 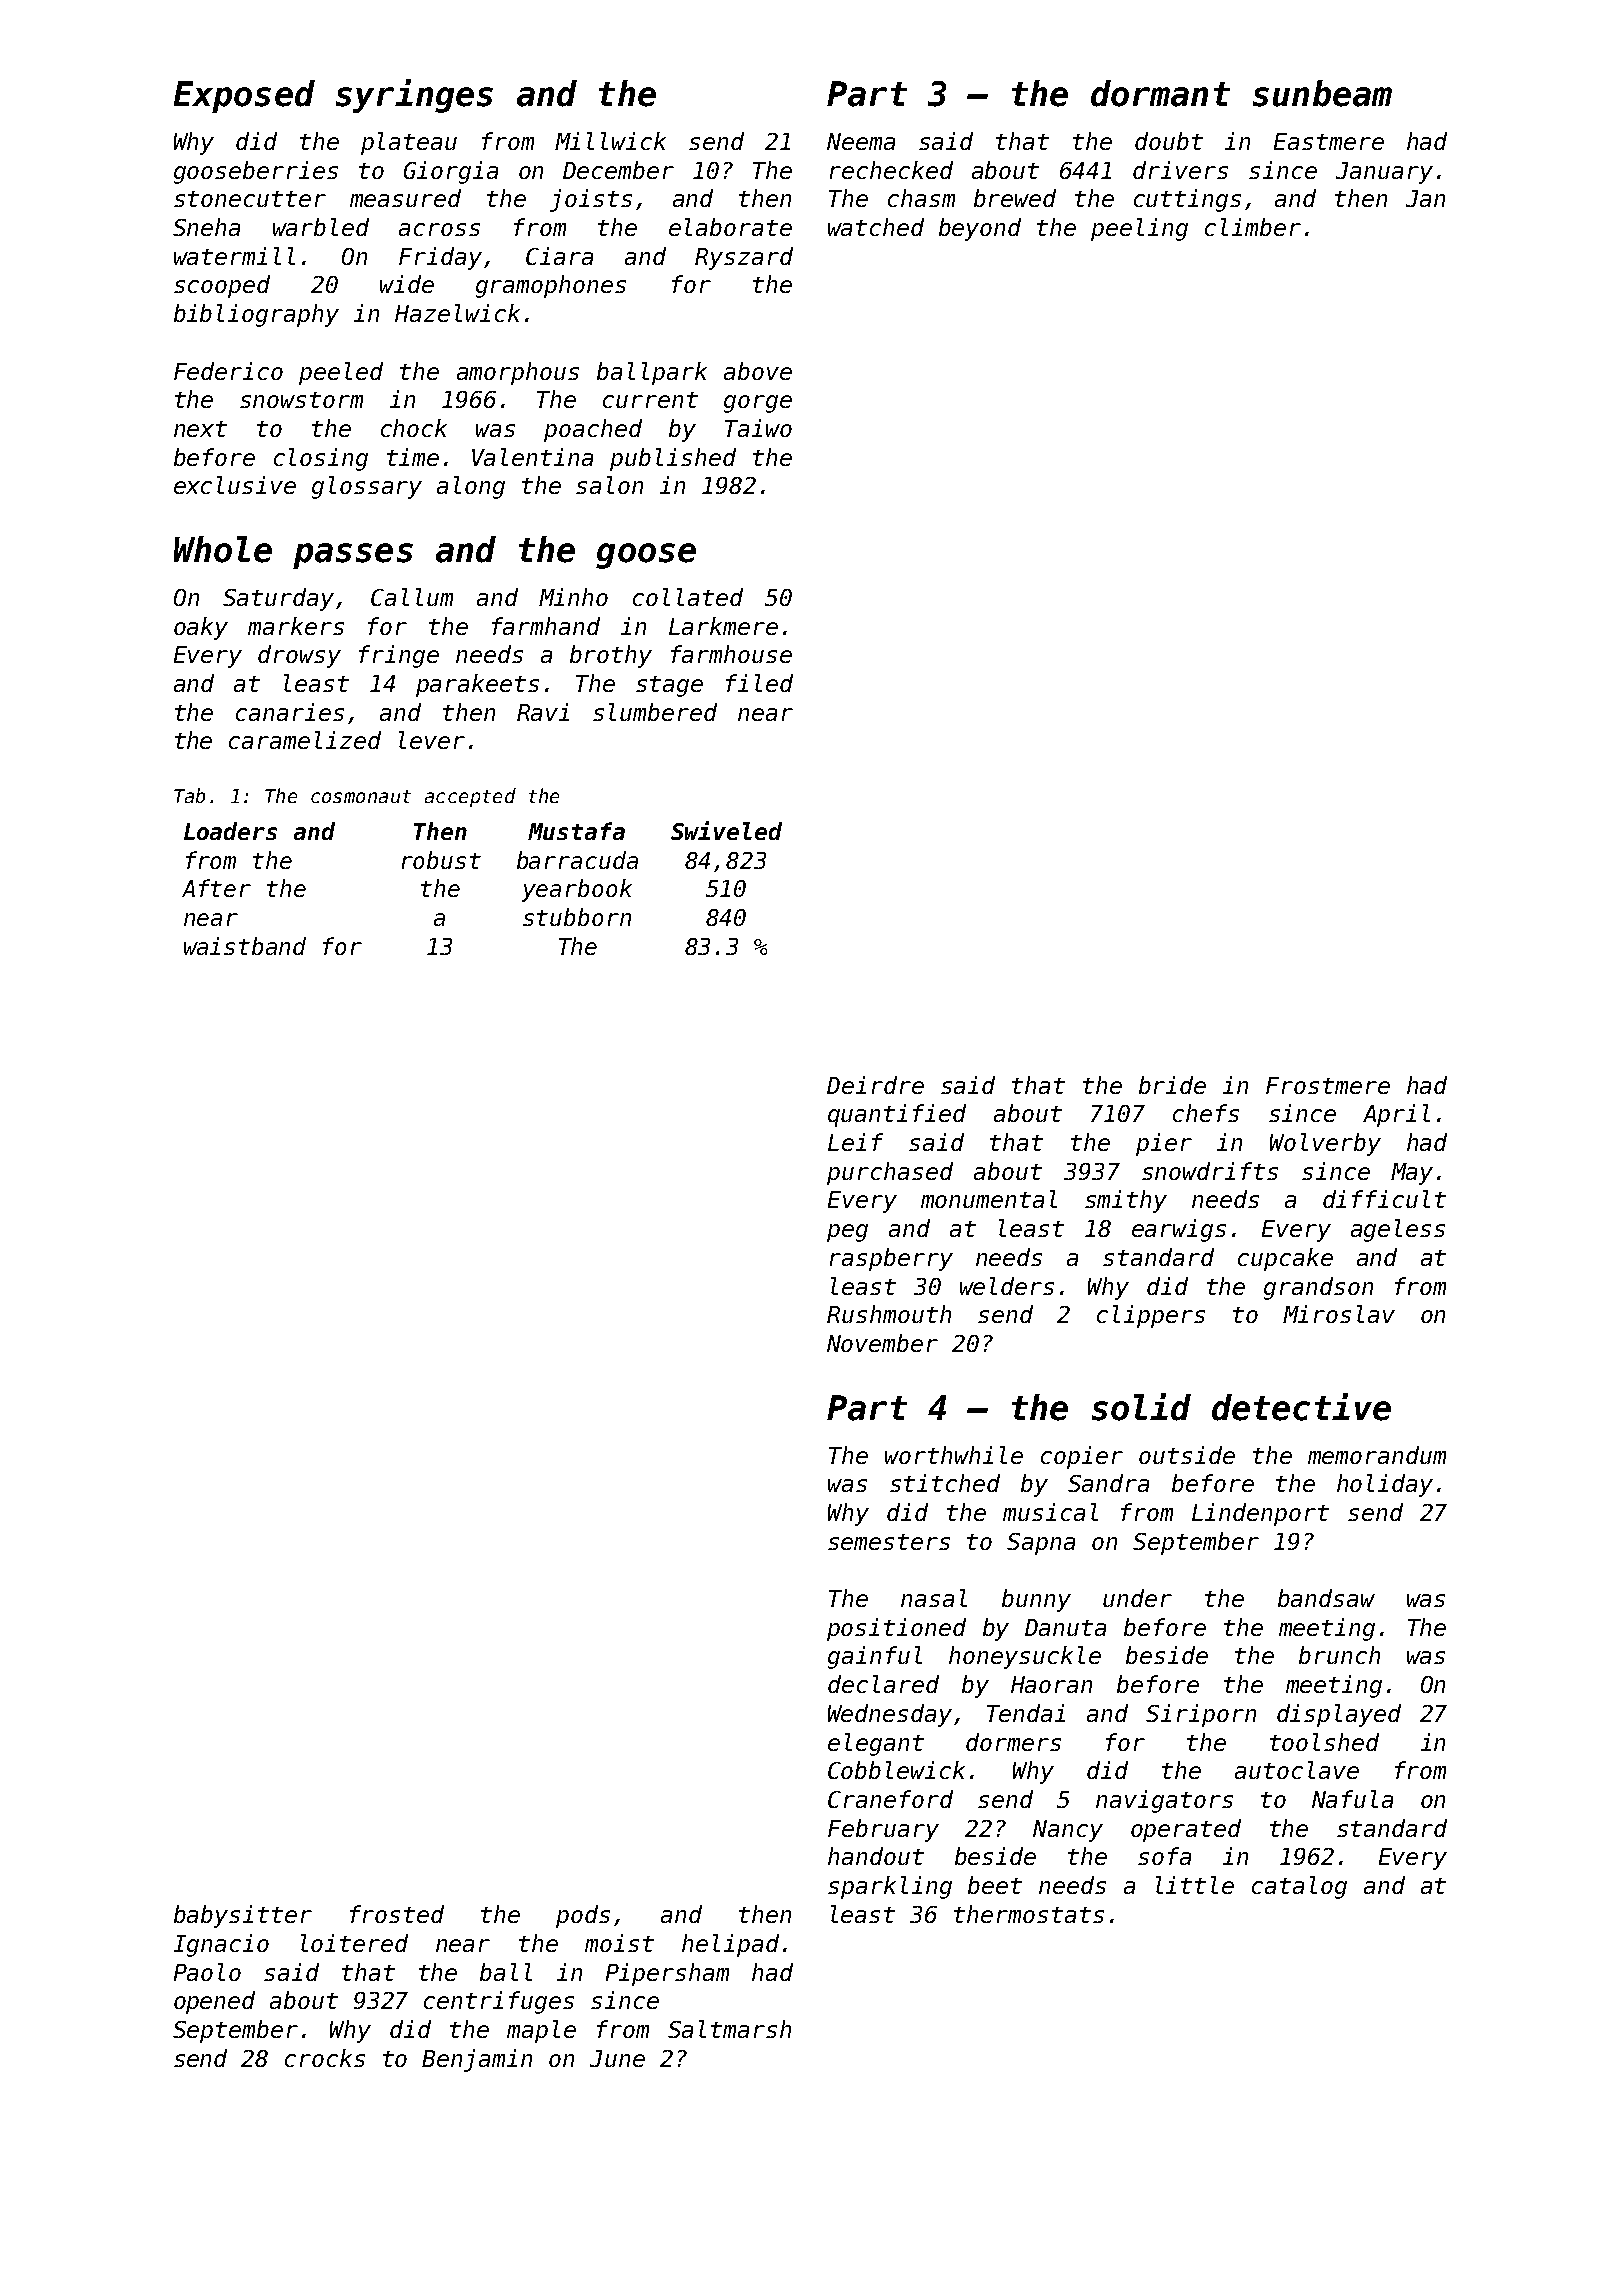 I want to click on peg, so click(x=847, y=1233).
